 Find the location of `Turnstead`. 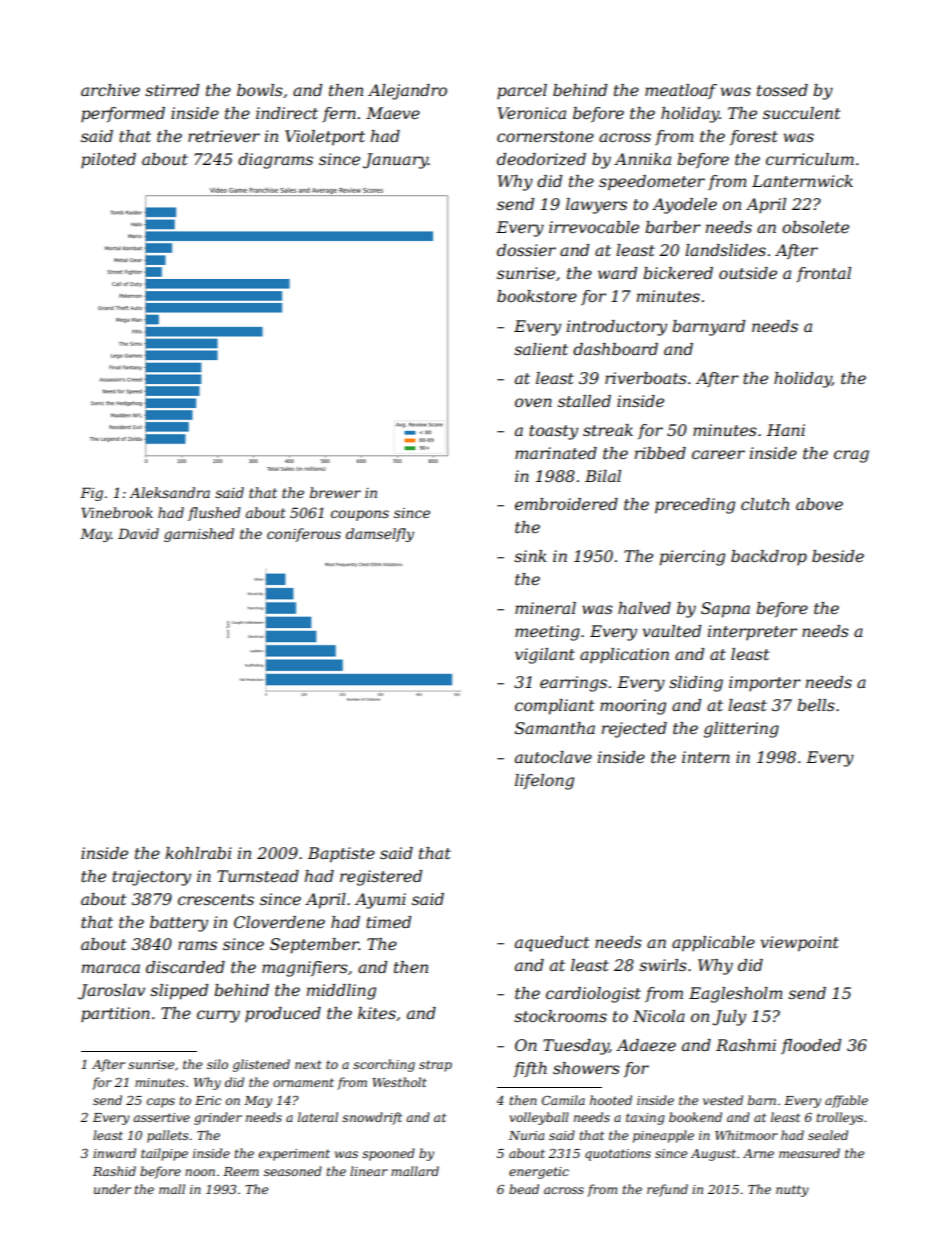

Turnstead is located at coordinates (258, 876).
